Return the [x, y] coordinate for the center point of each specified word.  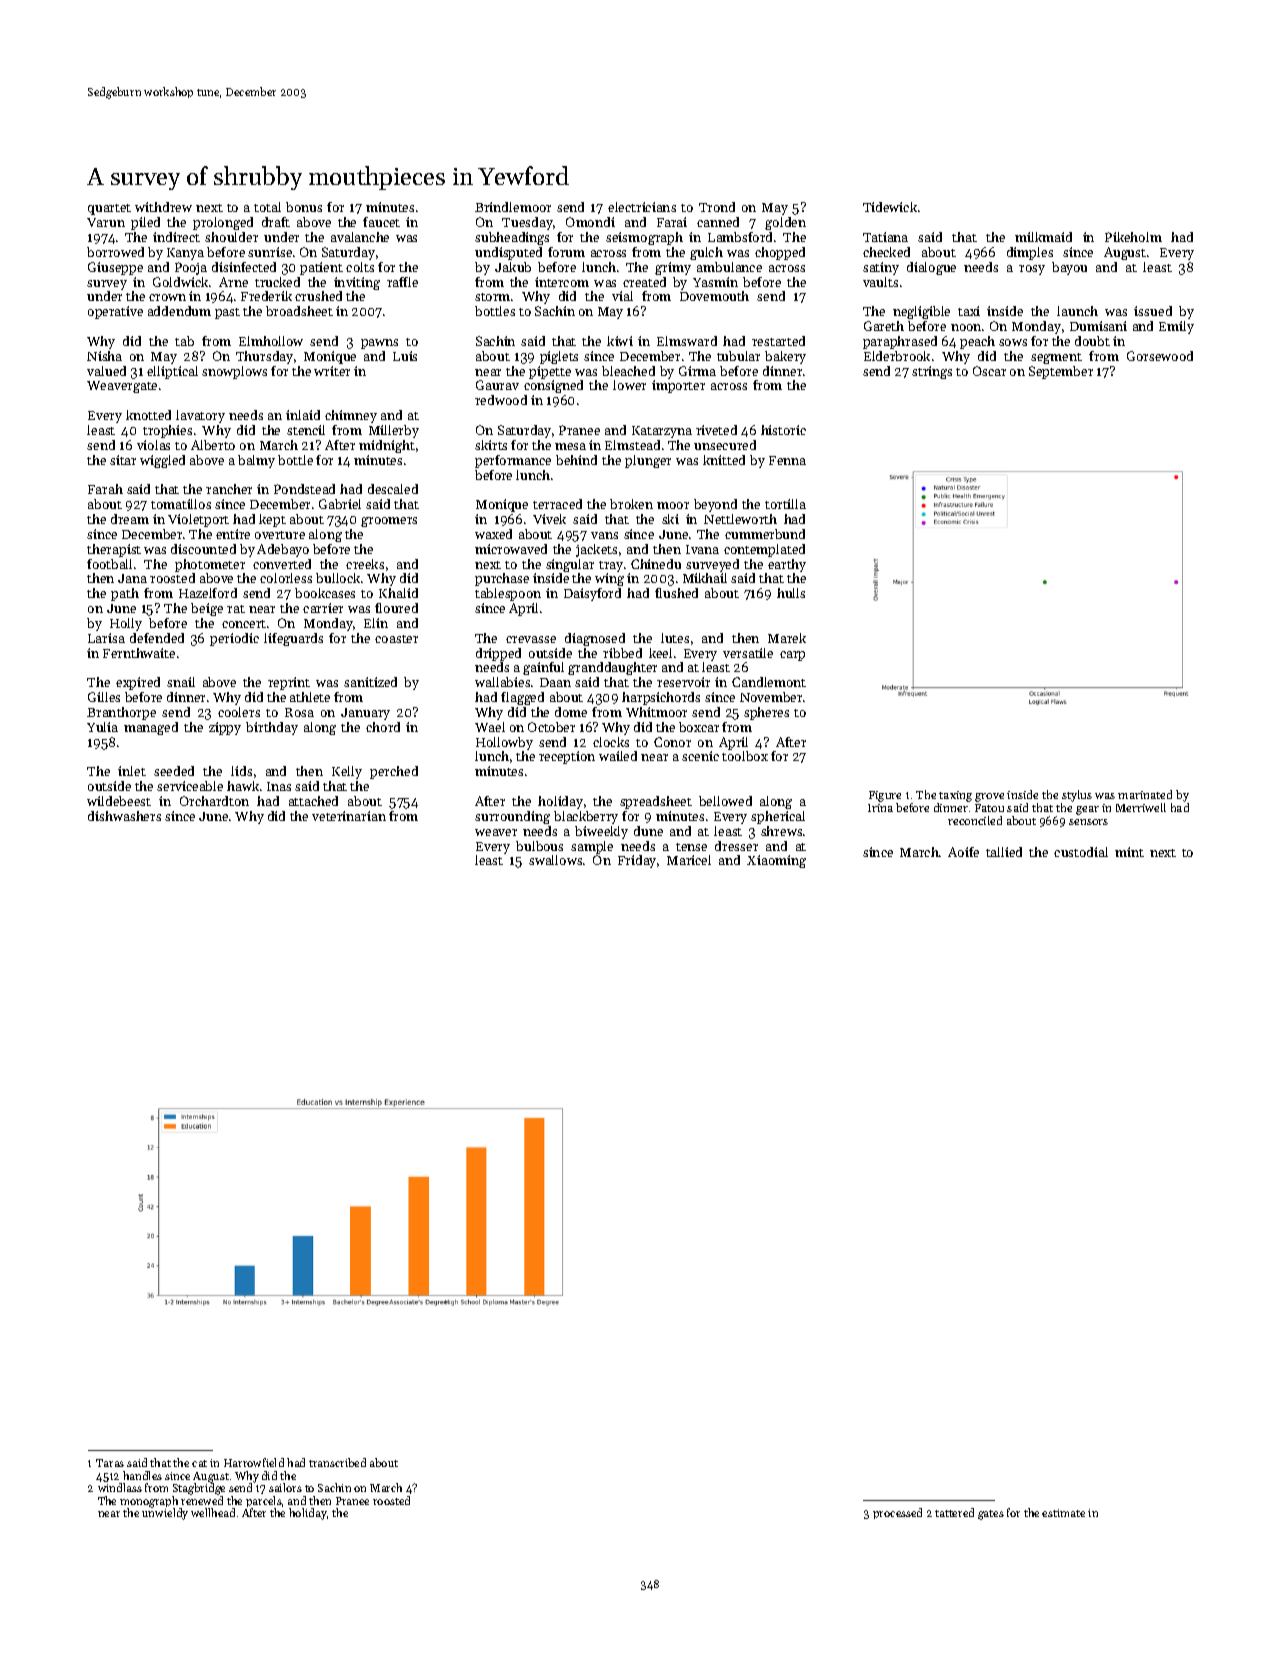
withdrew [163, 207]
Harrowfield [254, 1462]
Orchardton [214, 801]
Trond [717, 207]
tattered [954, 1512]
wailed [618, 756]
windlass [120, 1487]
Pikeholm [1133, 237]
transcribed [337, 1462]
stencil [306, 430]
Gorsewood [1160, 356]
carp [792, 656]
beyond [715, 505]
